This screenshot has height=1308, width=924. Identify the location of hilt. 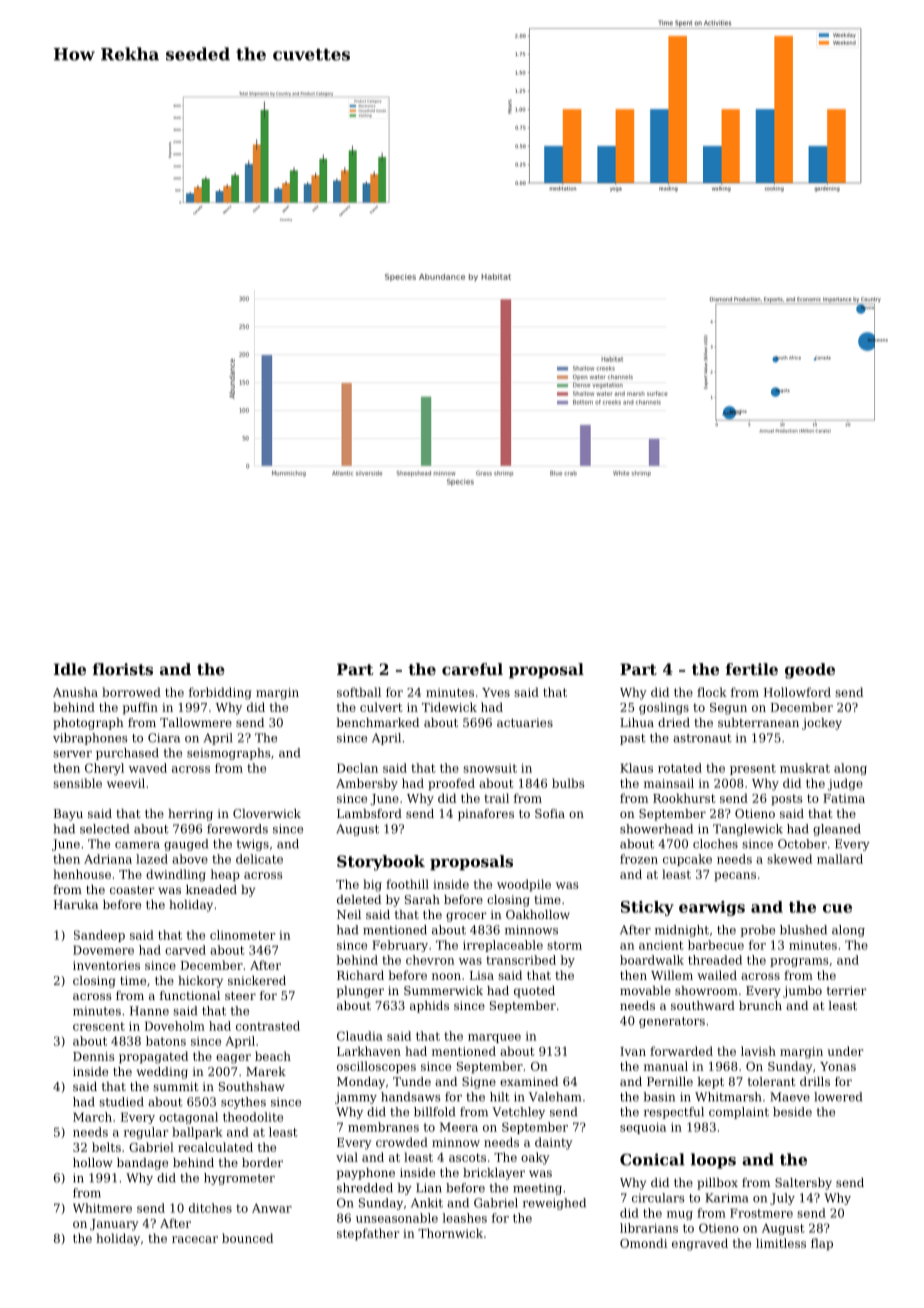
(500, 1097).
